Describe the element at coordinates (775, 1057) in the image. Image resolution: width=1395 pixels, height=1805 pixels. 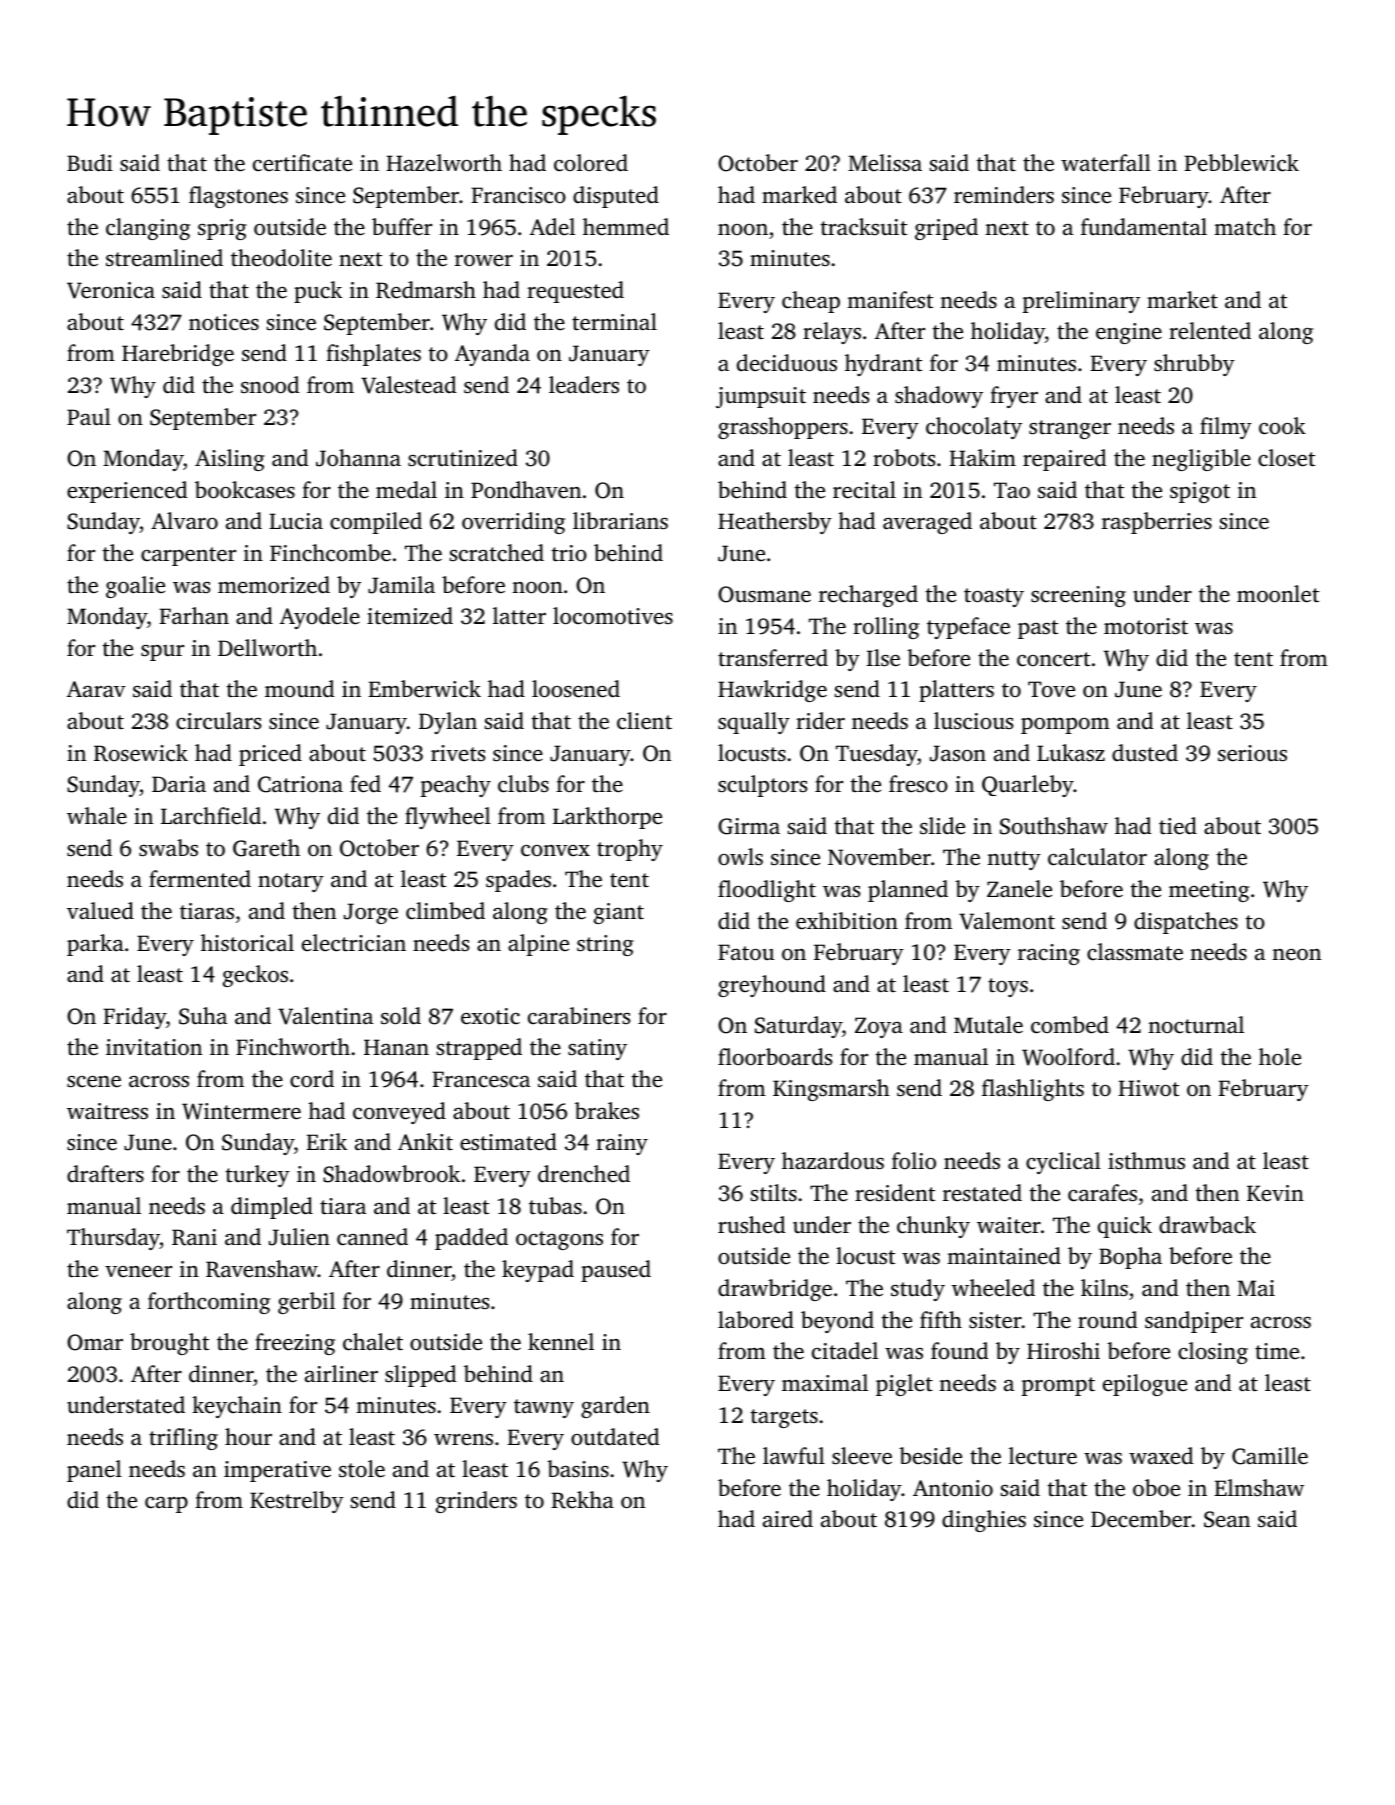
I see `floorboards` at that location.
